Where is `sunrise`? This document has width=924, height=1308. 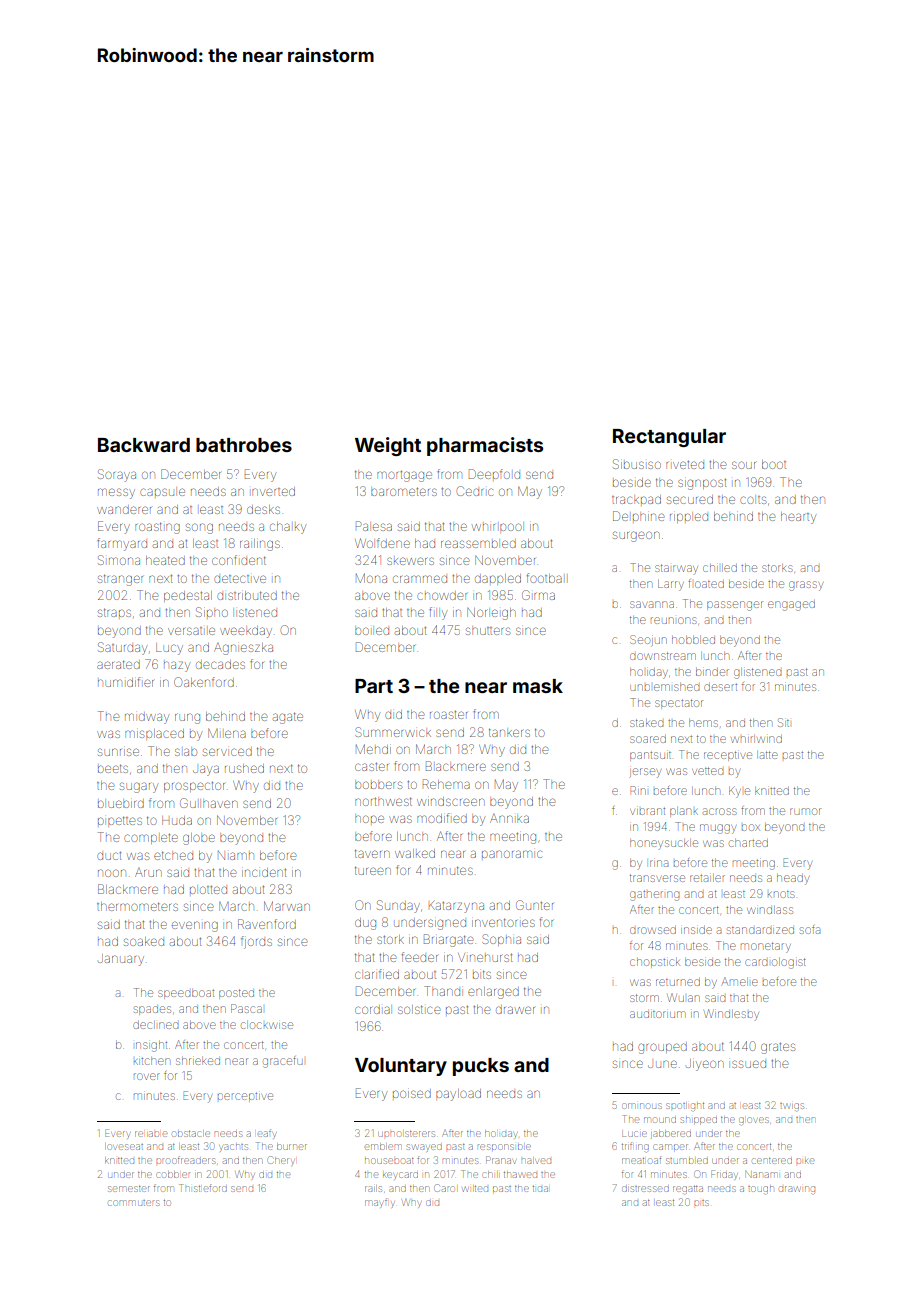
sunrise is located at coordinates (118, 752).
